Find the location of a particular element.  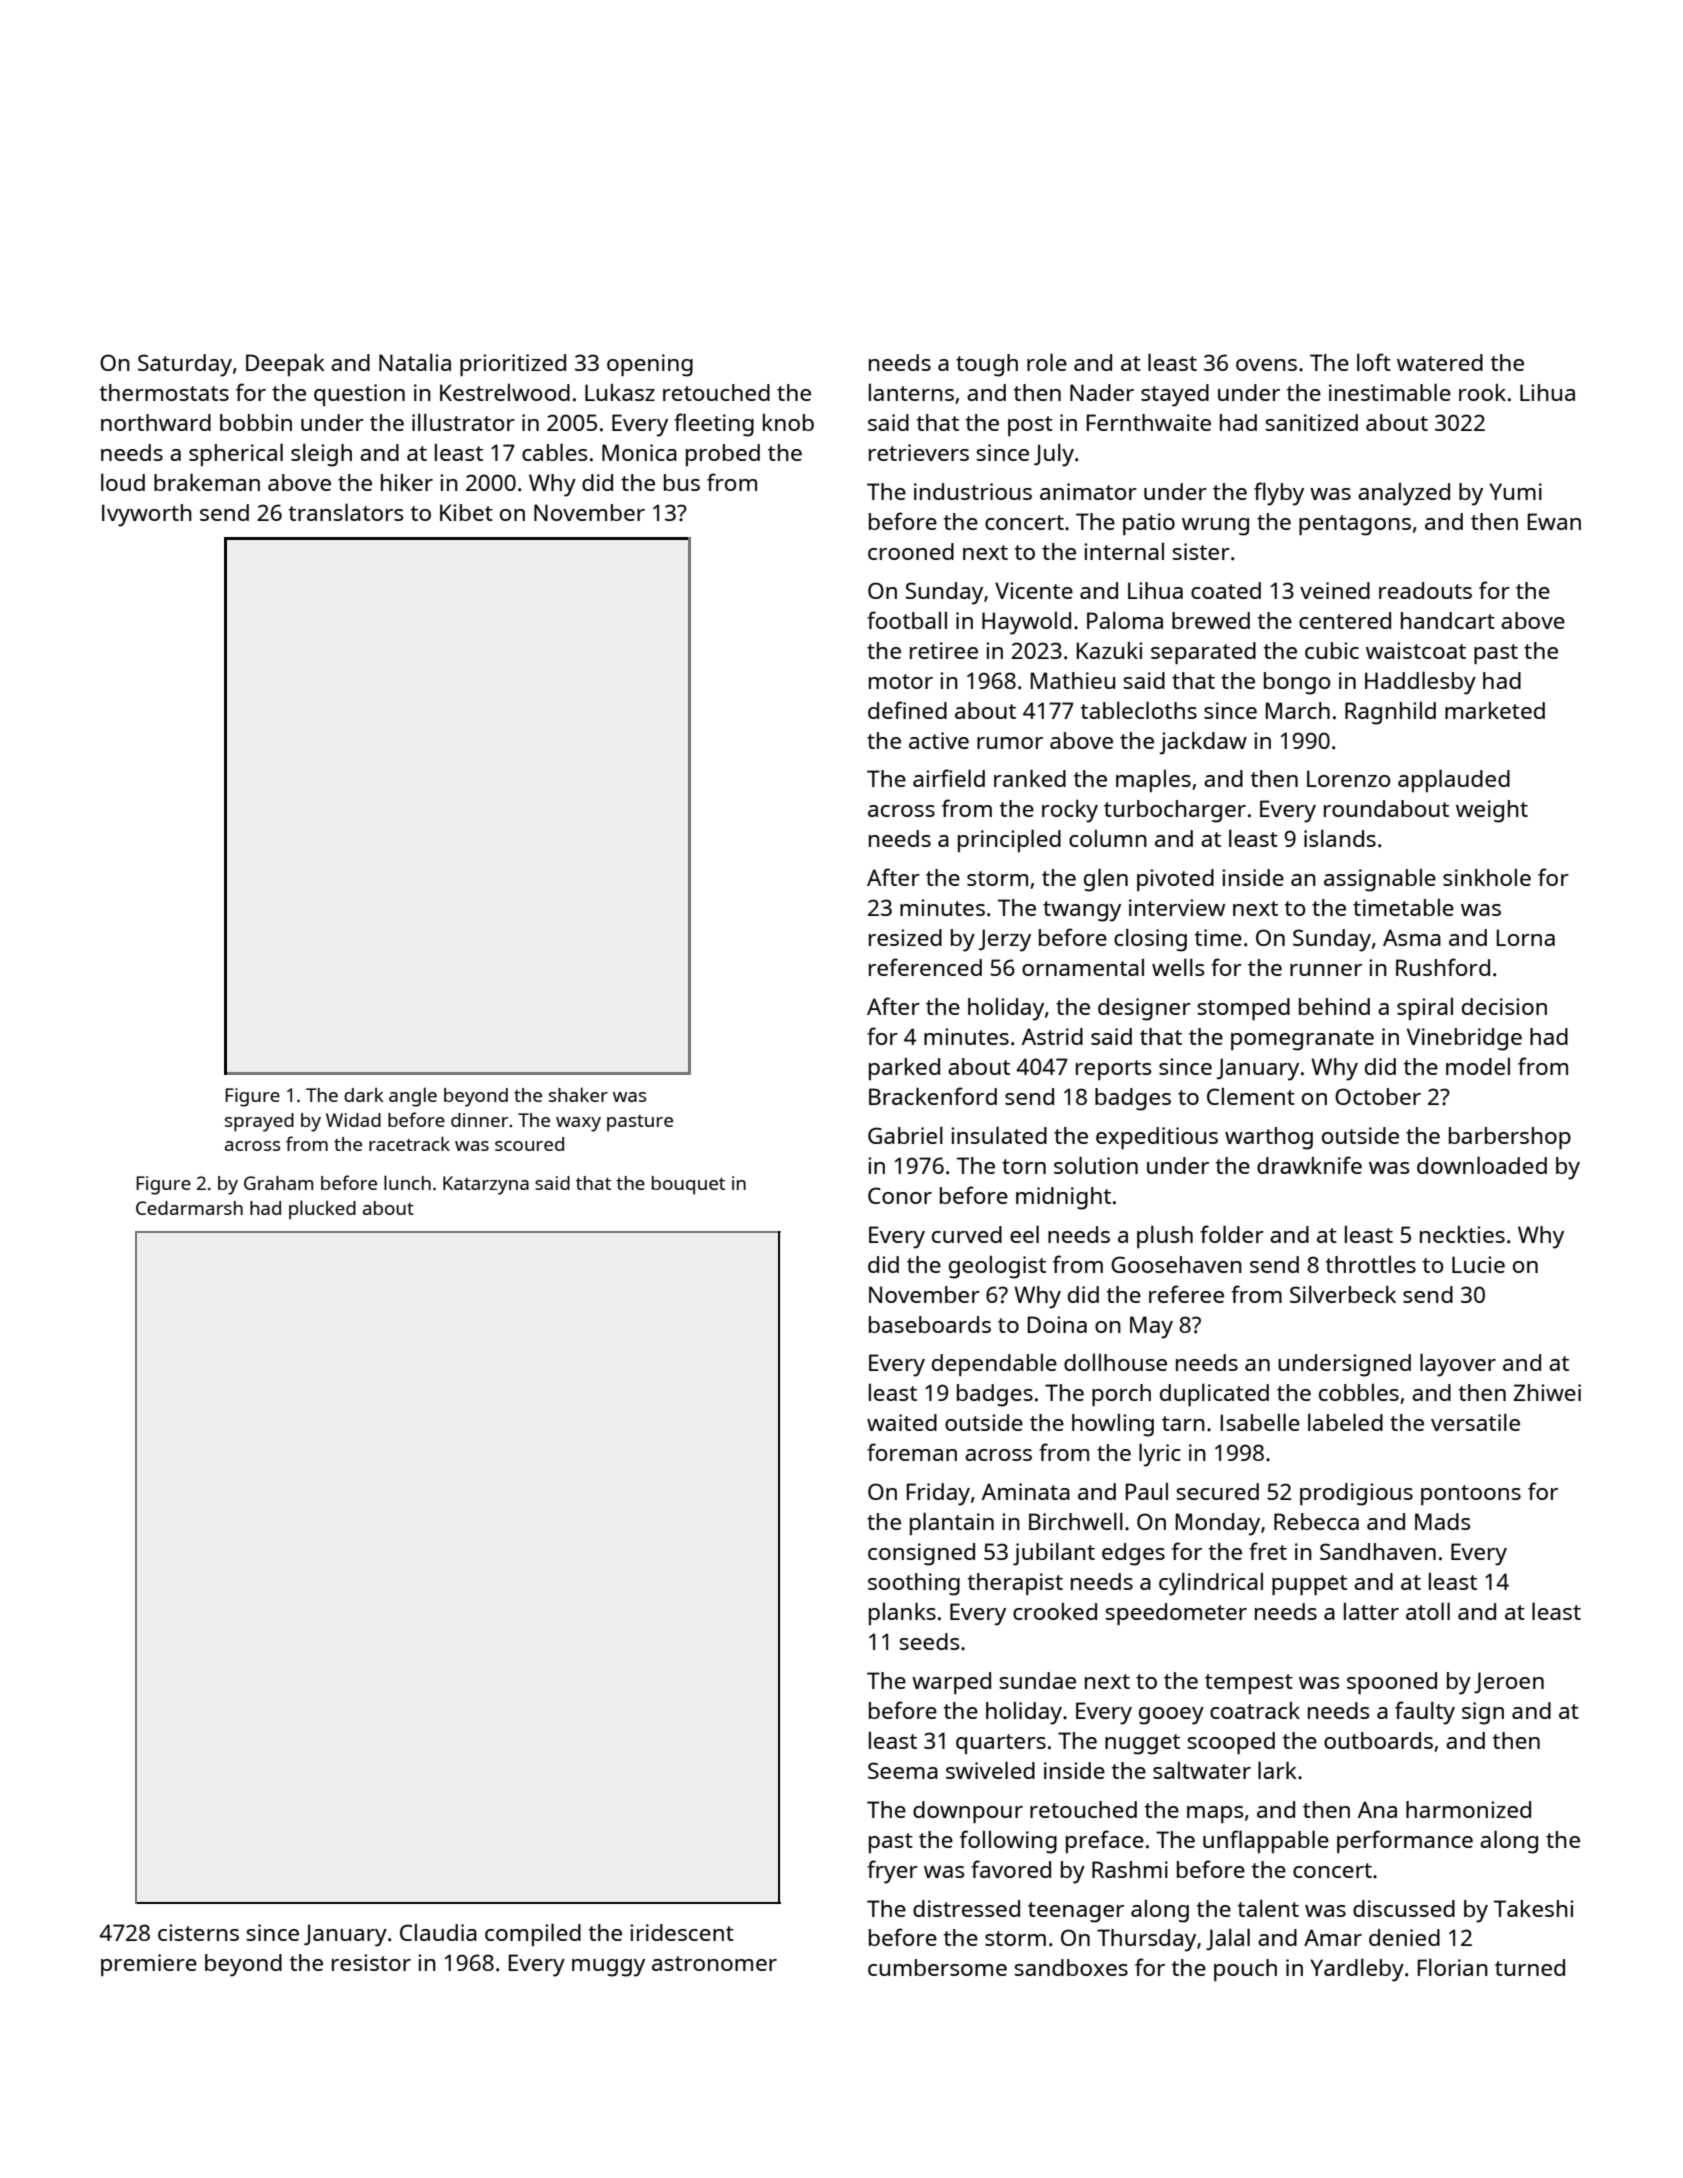

warped is located at coordinates (951, 1683).
